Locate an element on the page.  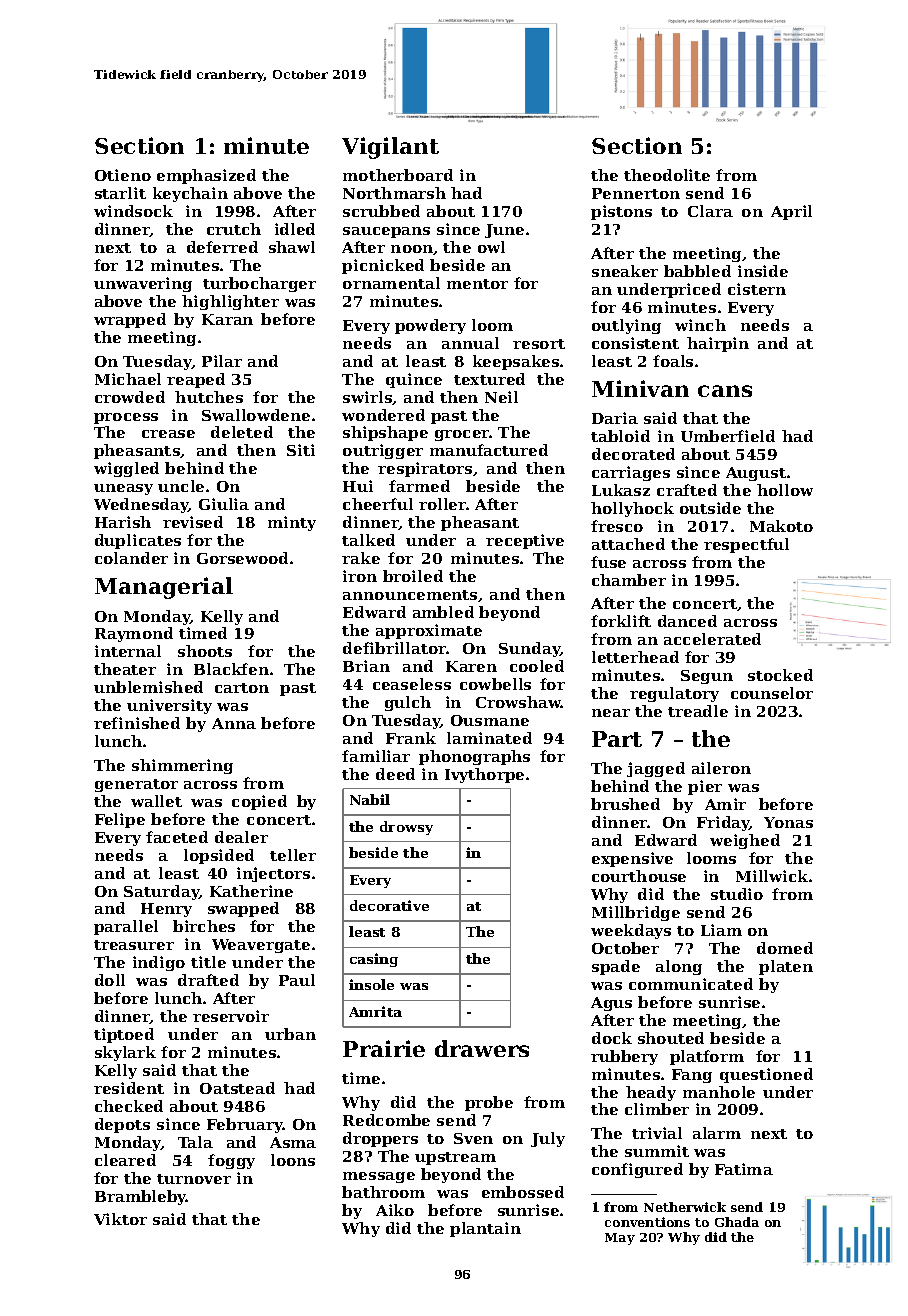
emphasized is located at coordinates (206, 176).
